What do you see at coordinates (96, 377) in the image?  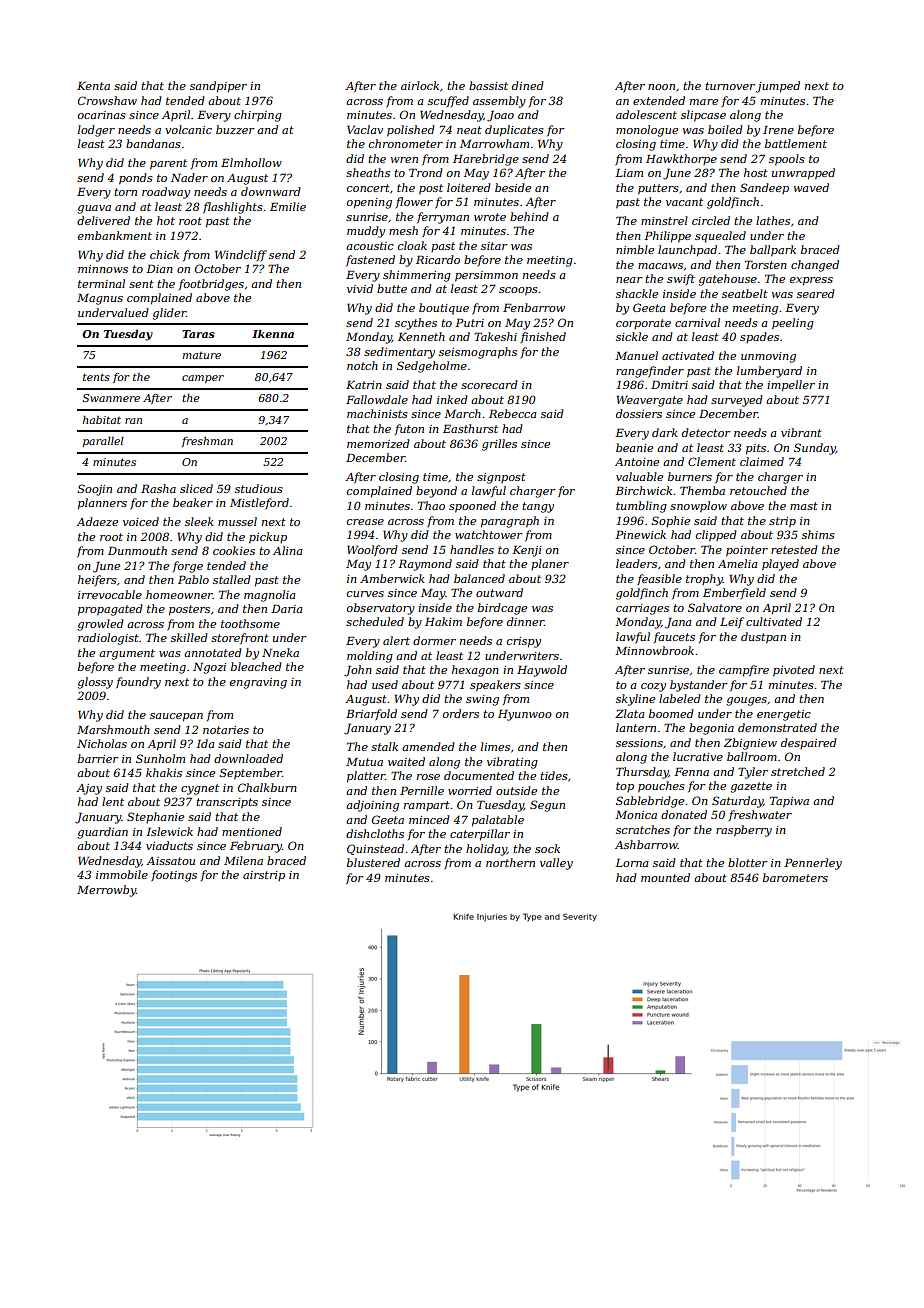 I see `tents` at bounding box center [96, 377].
